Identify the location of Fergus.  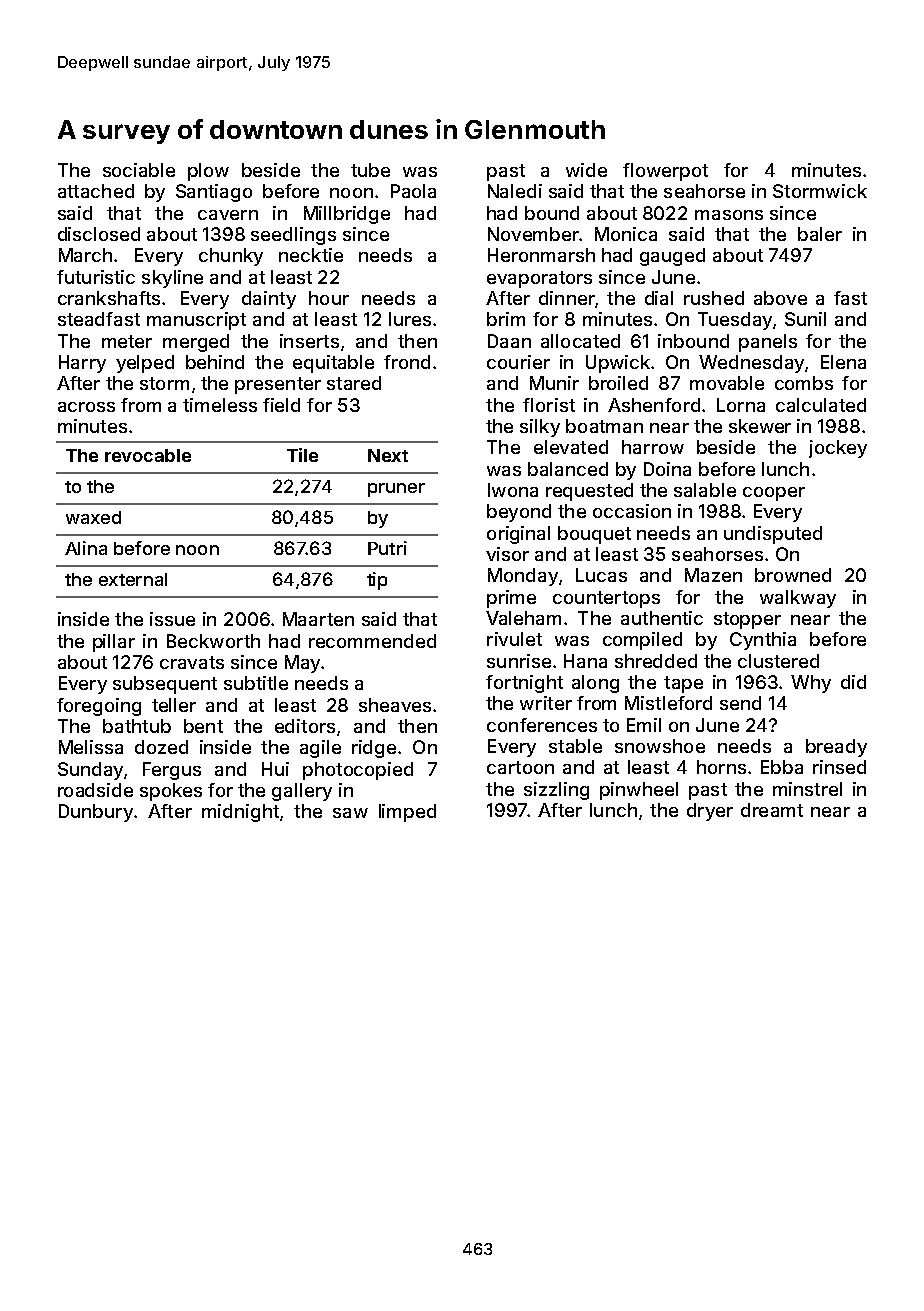
(172, 771).
